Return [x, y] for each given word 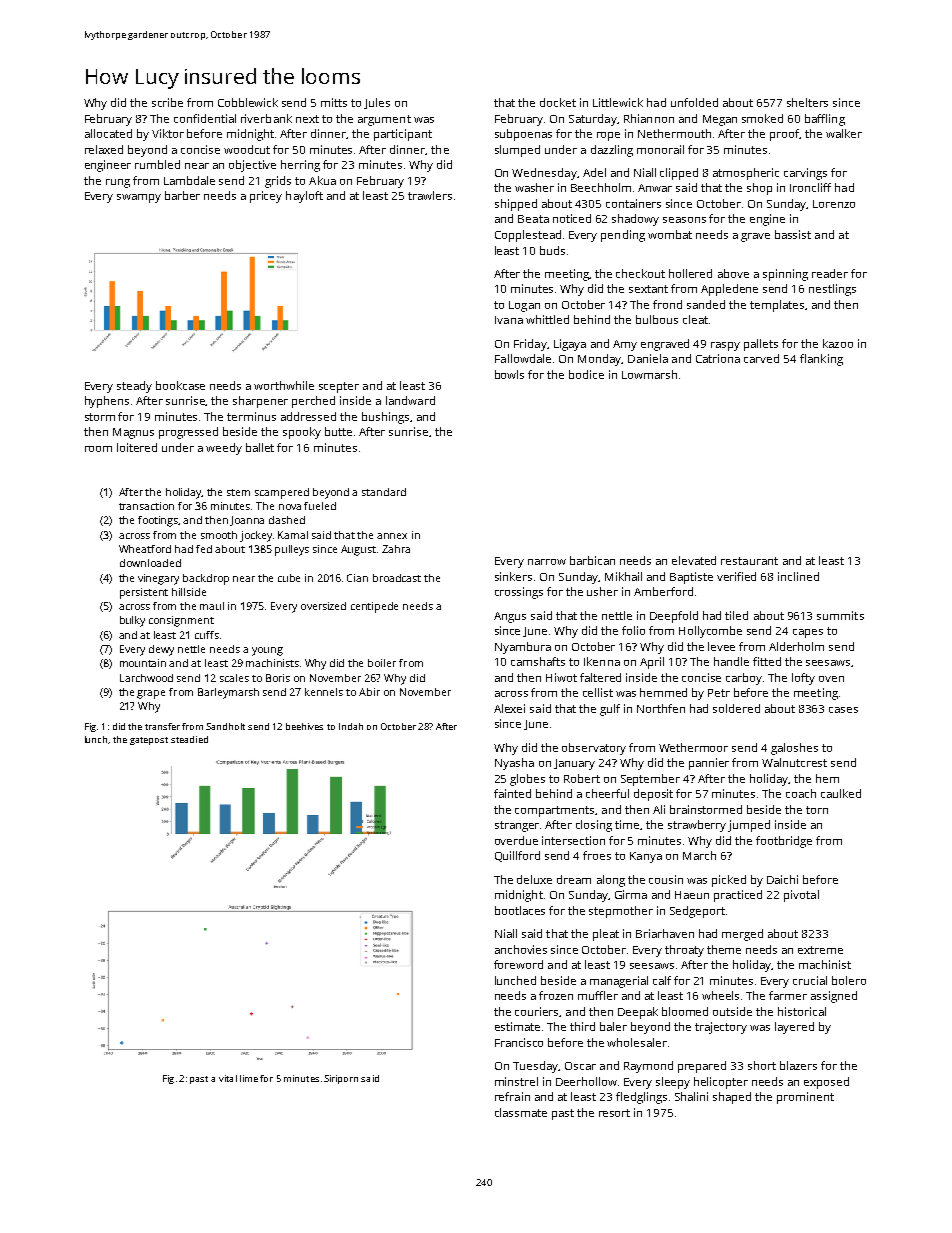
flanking [821, 360]
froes [597, 855]
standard [384, 492]
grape [151, 694]
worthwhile [284, 385]
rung [118, 183]
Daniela [648, 358]
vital [228, 1078]
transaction [146, 506]
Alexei [509, 708]
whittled [547, 319]
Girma [631, 894]
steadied [189, 739]
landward [410, 400]
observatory [594, 749]
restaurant [749, 561]
